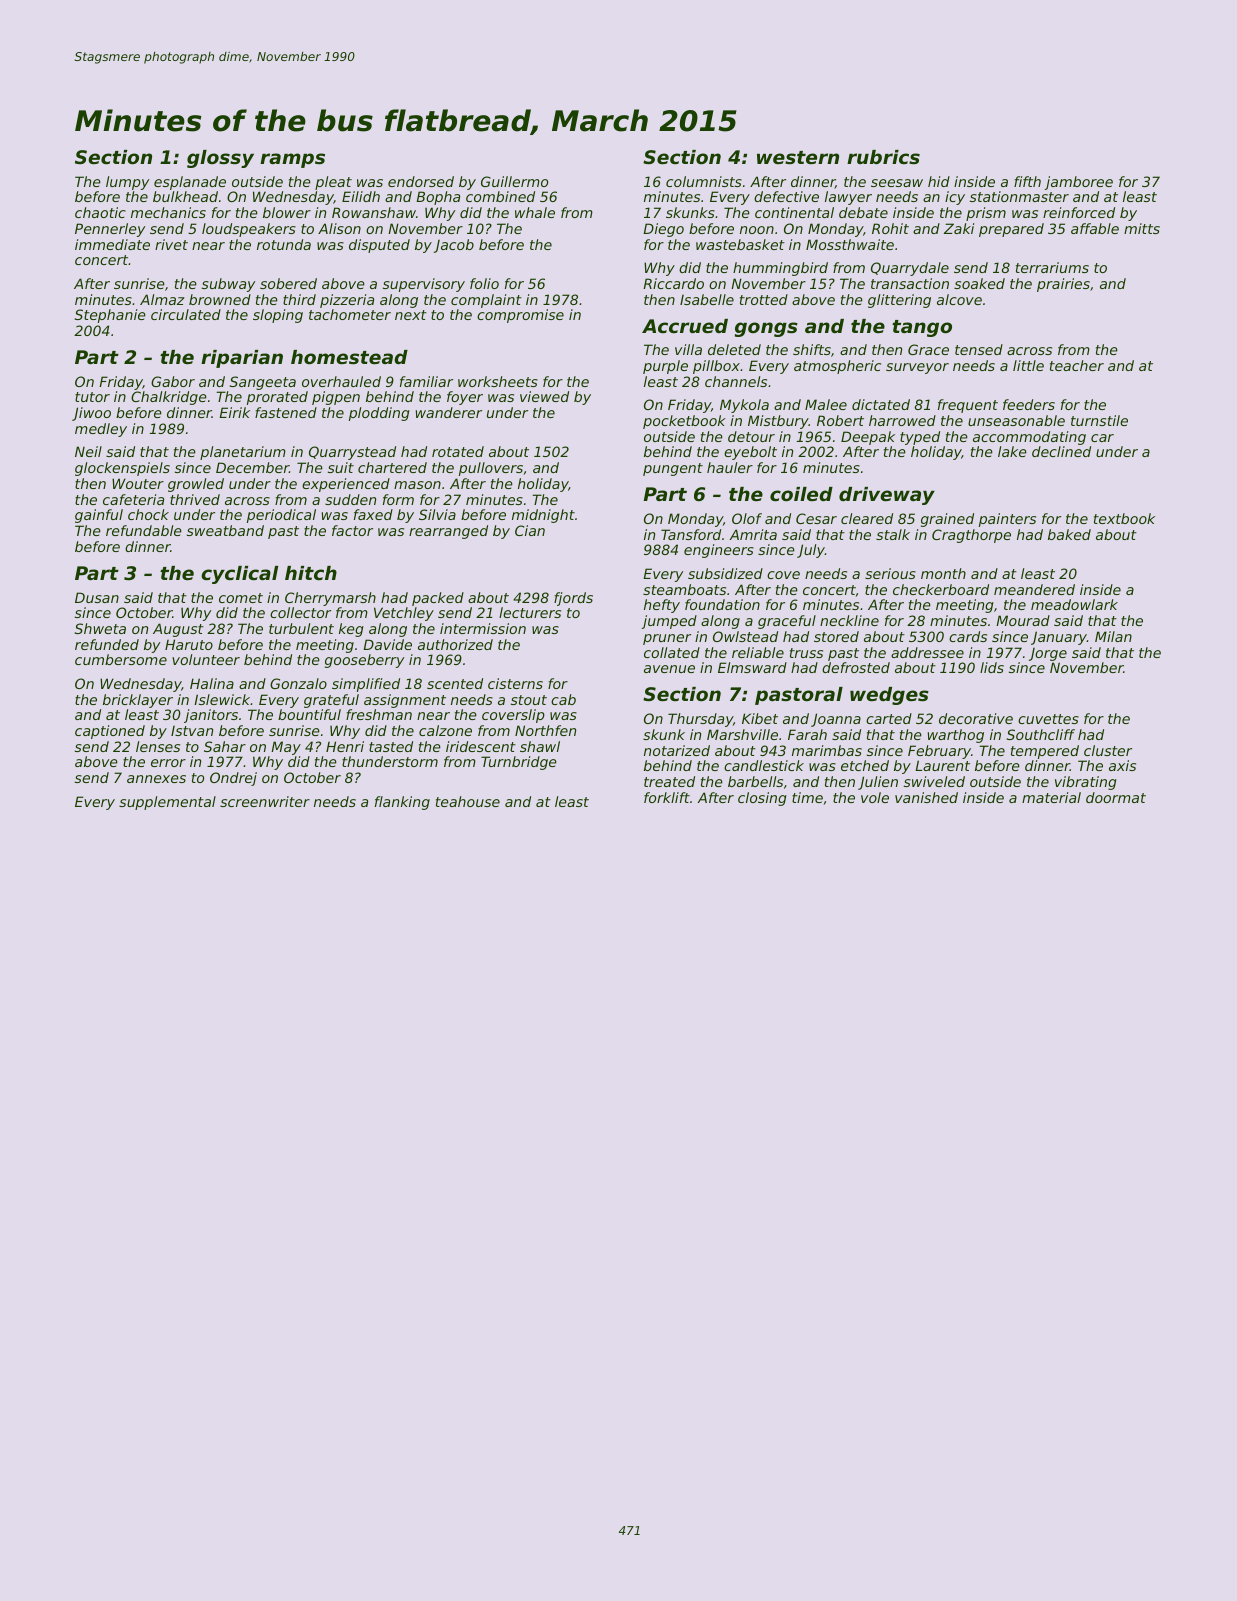 Image resolution: width=1237 pixels, height=1601 pixels. I want to click on pocketbook, so click(684, 422).
